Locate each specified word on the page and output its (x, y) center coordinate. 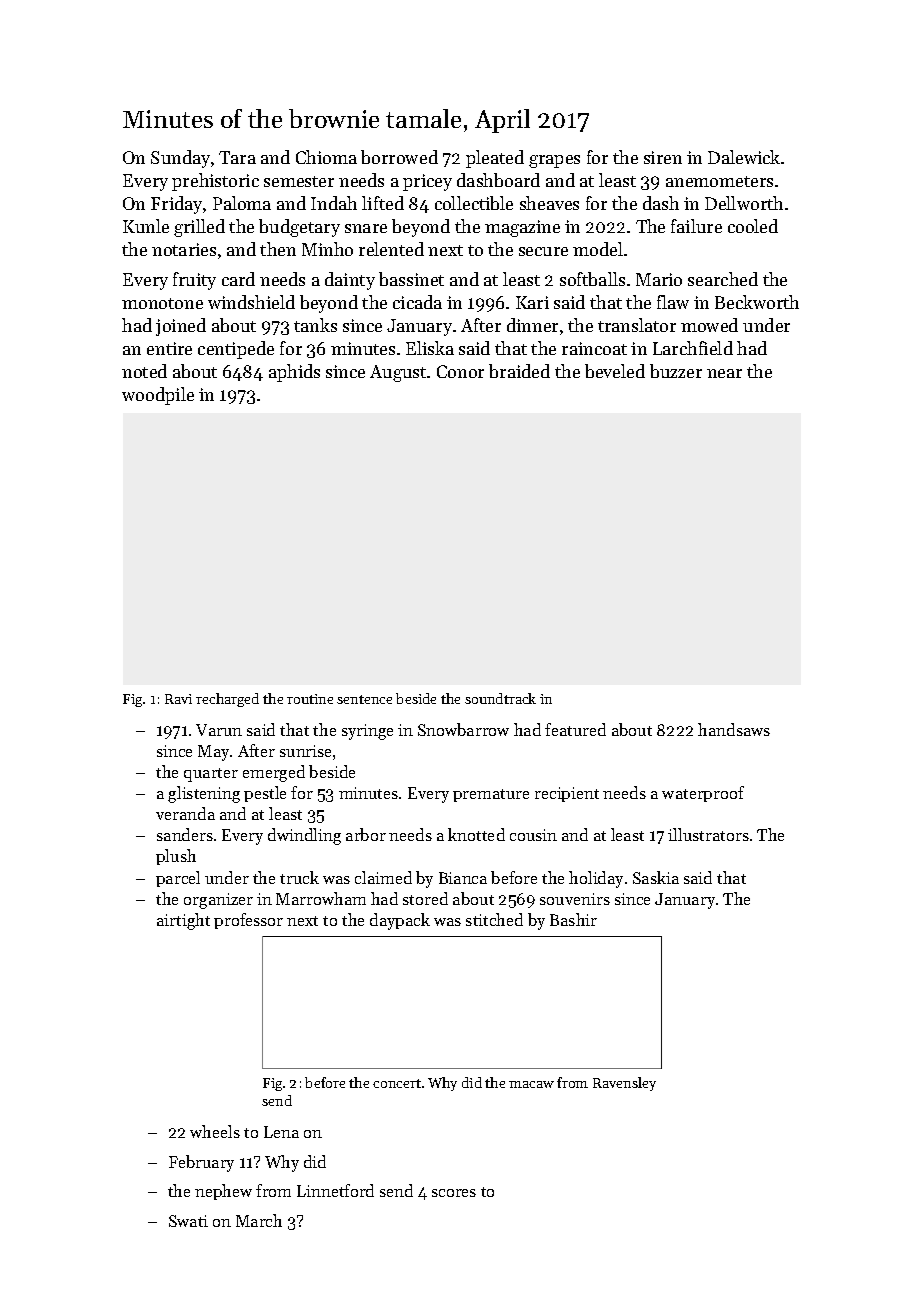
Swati (188, 1221)
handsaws (734, 729)
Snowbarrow (463, 729)
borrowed (399, 157)
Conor (460, 371)
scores (454, 1193)
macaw (531, 1084)
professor (248, 921)
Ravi (178, 699)
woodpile (158, 396)
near (724, 373)
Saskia (656, 877)
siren (663, 157)
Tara (237, 157)
